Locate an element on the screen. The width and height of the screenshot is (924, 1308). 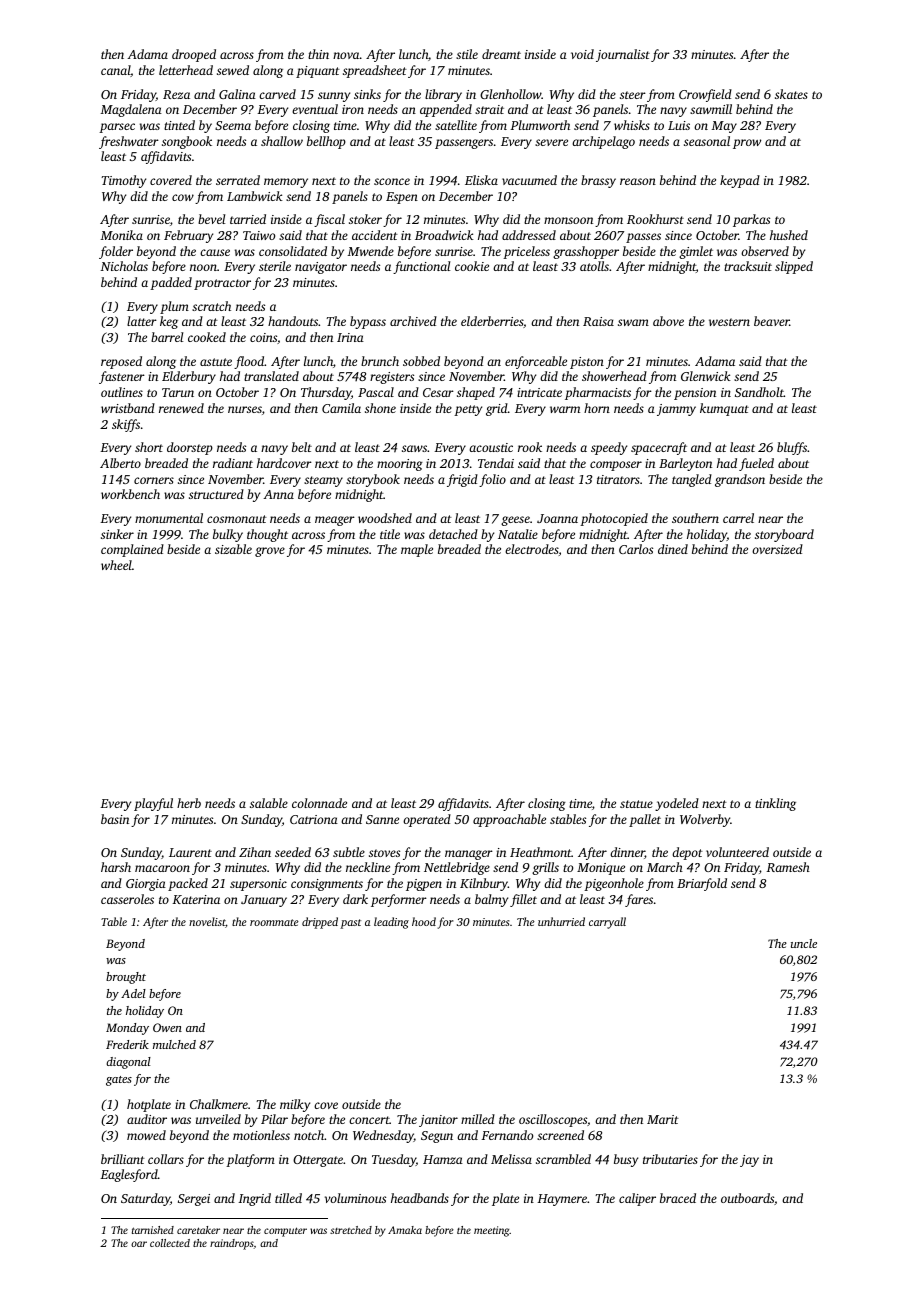
protractor is located at coordinates (222, 284).
